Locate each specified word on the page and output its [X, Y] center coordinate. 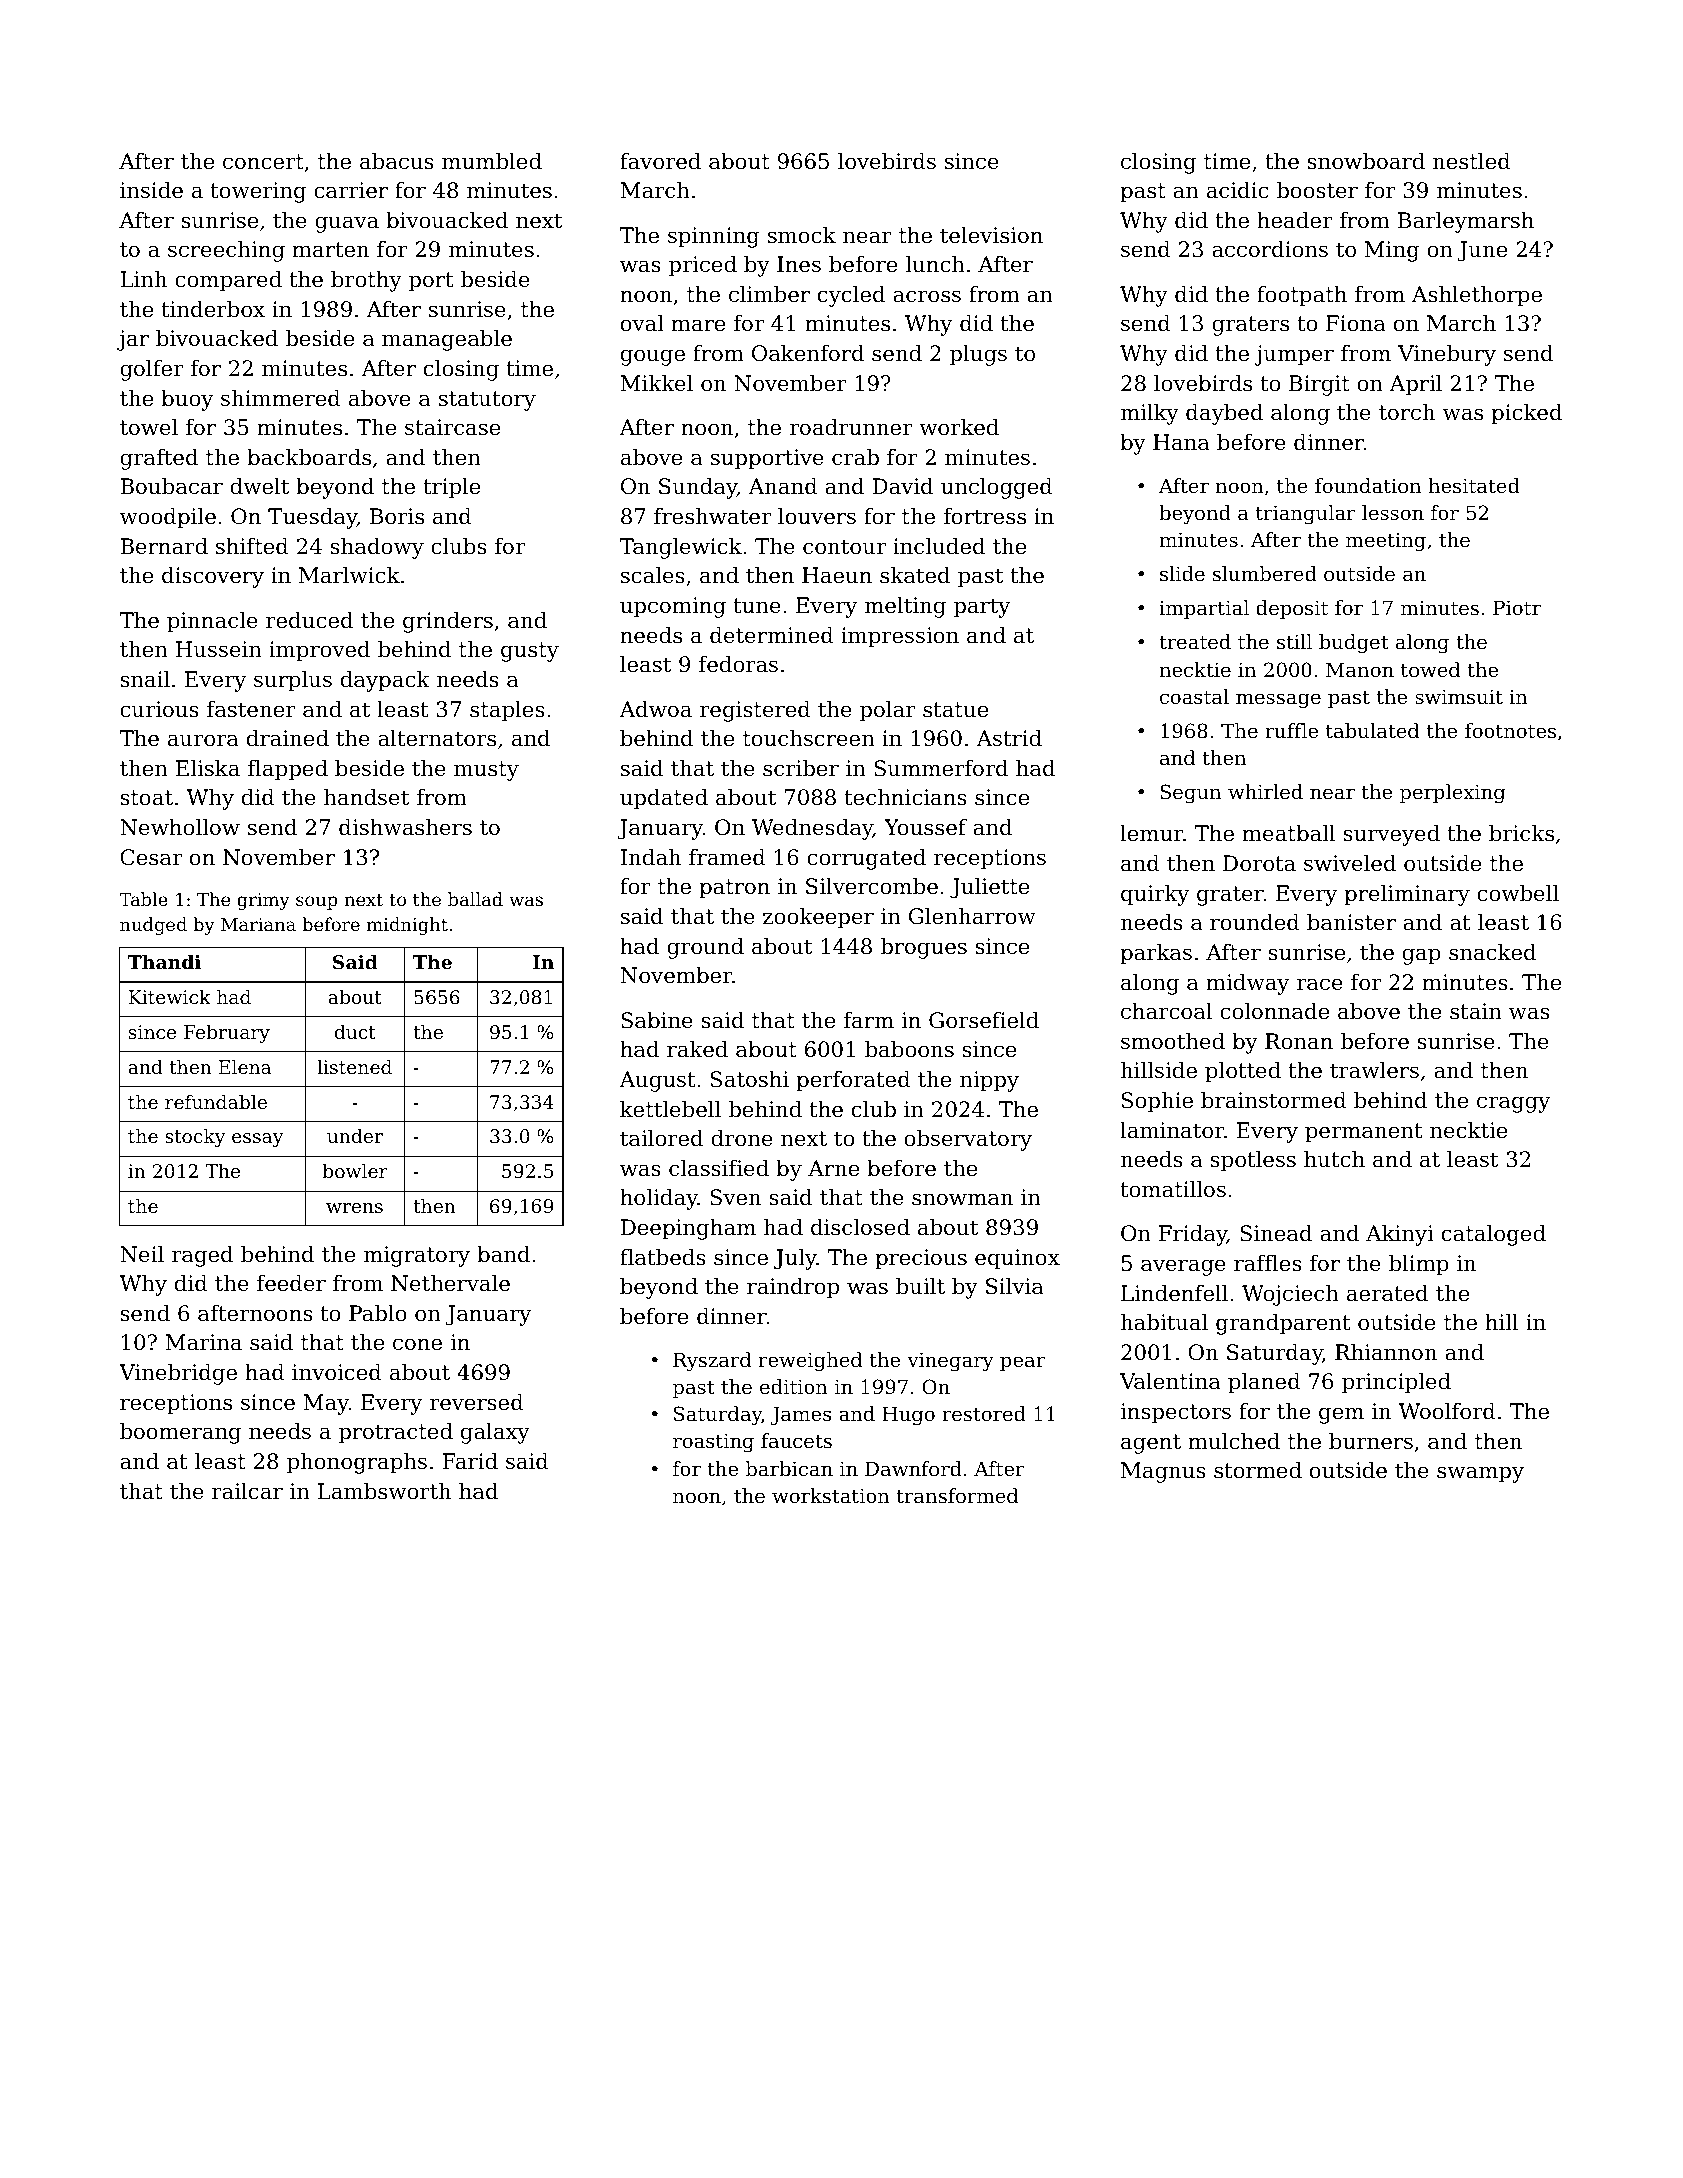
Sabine [657, 1020]
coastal [1194, 697]
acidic [1237, 190]
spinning [714, 237]
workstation [831, 1496]
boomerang [180, 1433]
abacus [397, 161]
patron [734, 889]
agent [1151, 1444]
